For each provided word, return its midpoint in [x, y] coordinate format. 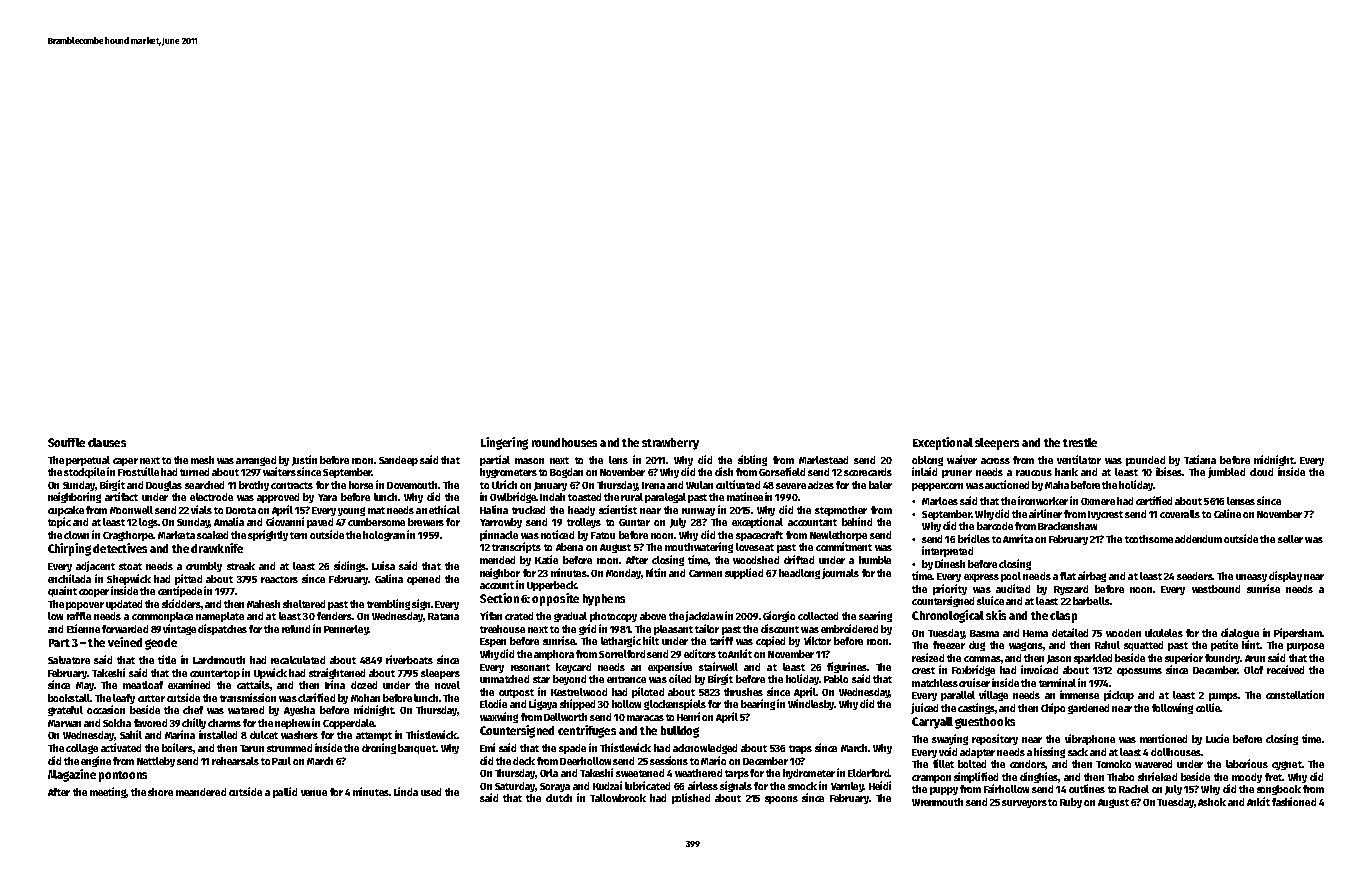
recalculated [298, 660]
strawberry [670, 444]
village [993, 695]
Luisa [383, 565]
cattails [253, 684]
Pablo [836, 679]
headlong [799, 574]
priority [950, 589]
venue [314, 793]
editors [700, 653]
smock [802, 786]
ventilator [1079, 459]
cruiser [974, 682]
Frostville [138, 471]
